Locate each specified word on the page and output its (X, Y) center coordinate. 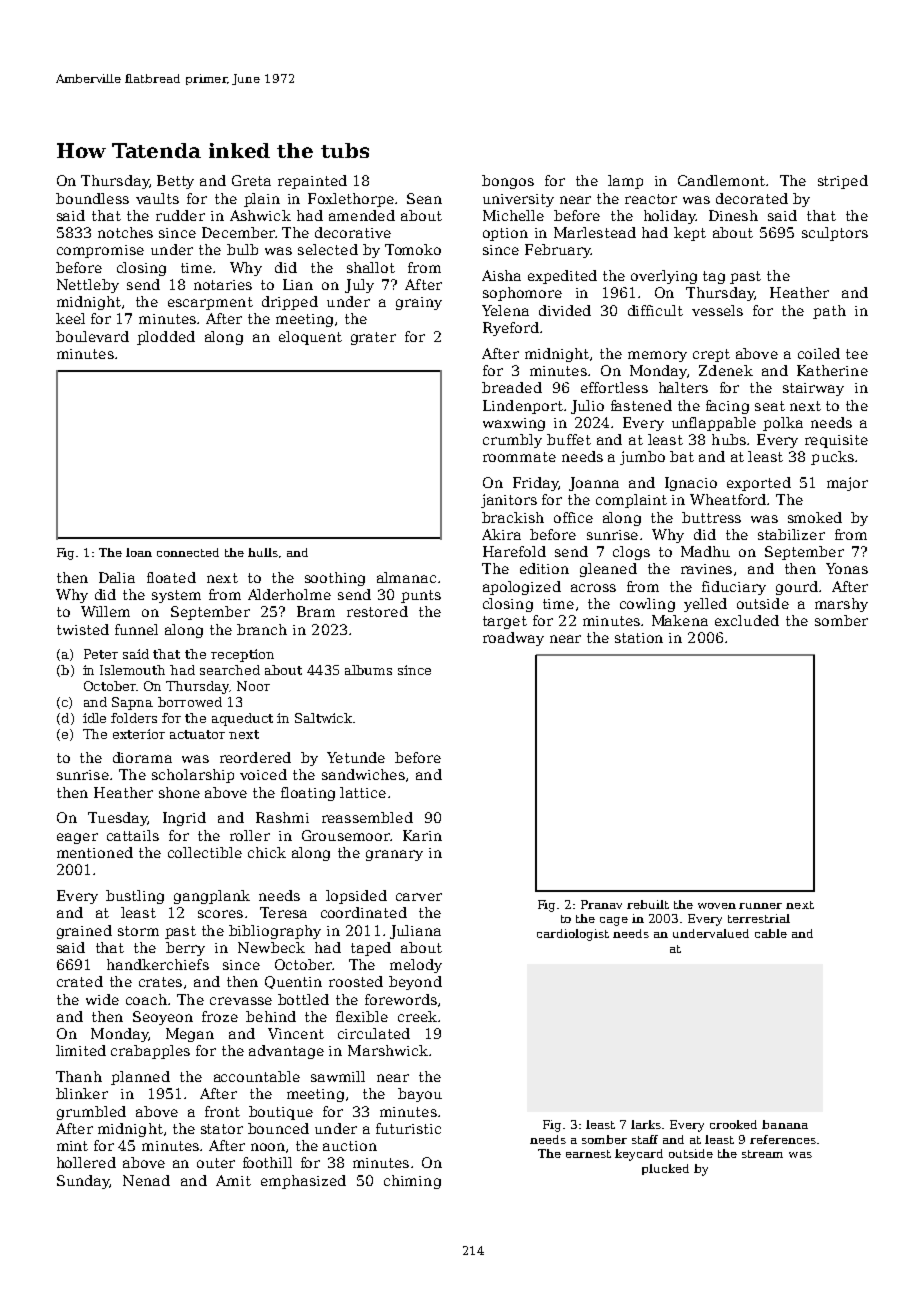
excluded (747, 620)
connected (188, 552)
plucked (665, 1169)
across (593, 588)
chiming (412, 1182)
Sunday (83, 1182)
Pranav (601, 904)
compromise (100, 251)
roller (250, 835)
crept (711, 355)
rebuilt (648, 904)
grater (373, 338)
